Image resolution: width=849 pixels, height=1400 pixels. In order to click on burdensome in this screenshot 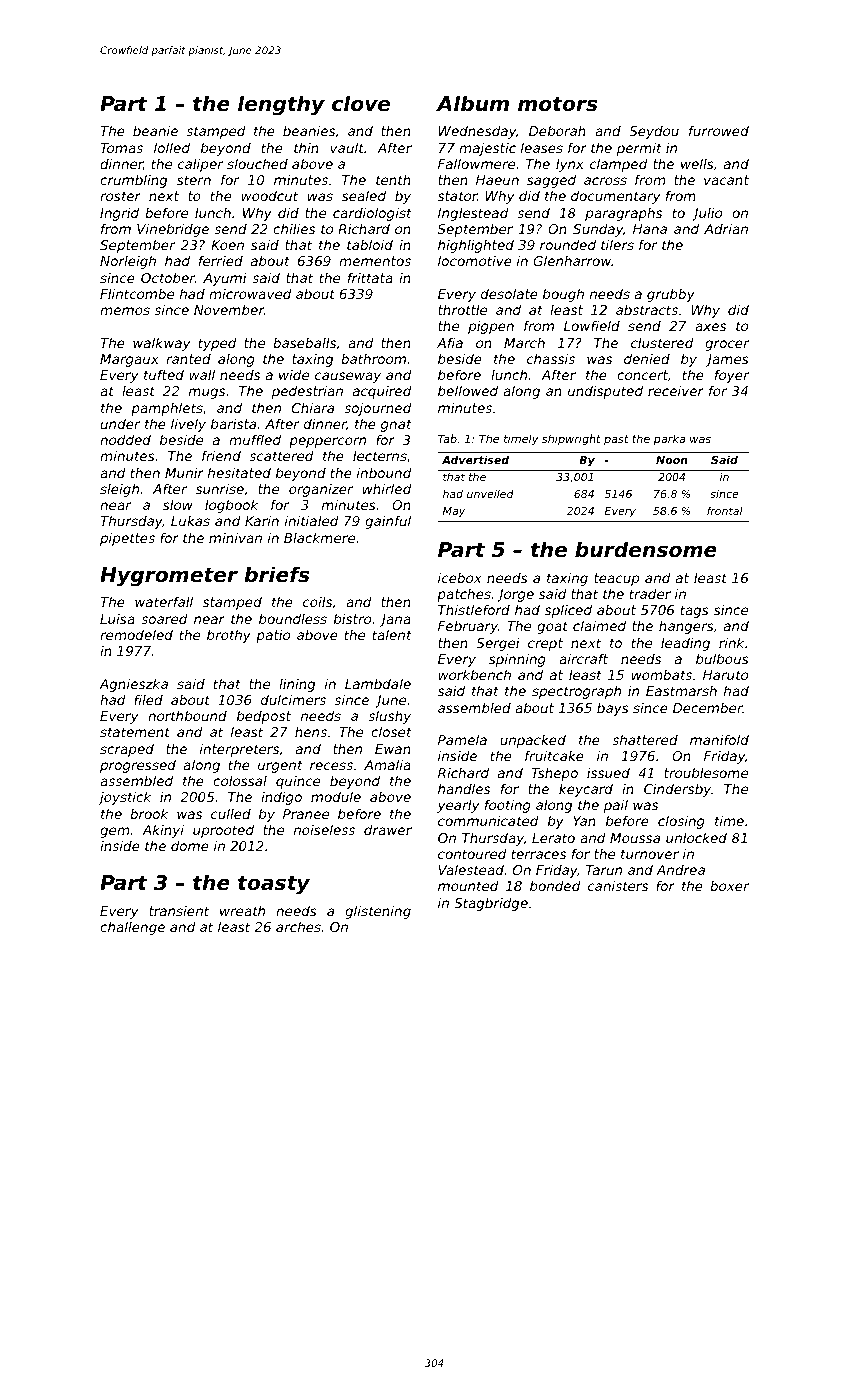, I will do `click(646, 549)`.
